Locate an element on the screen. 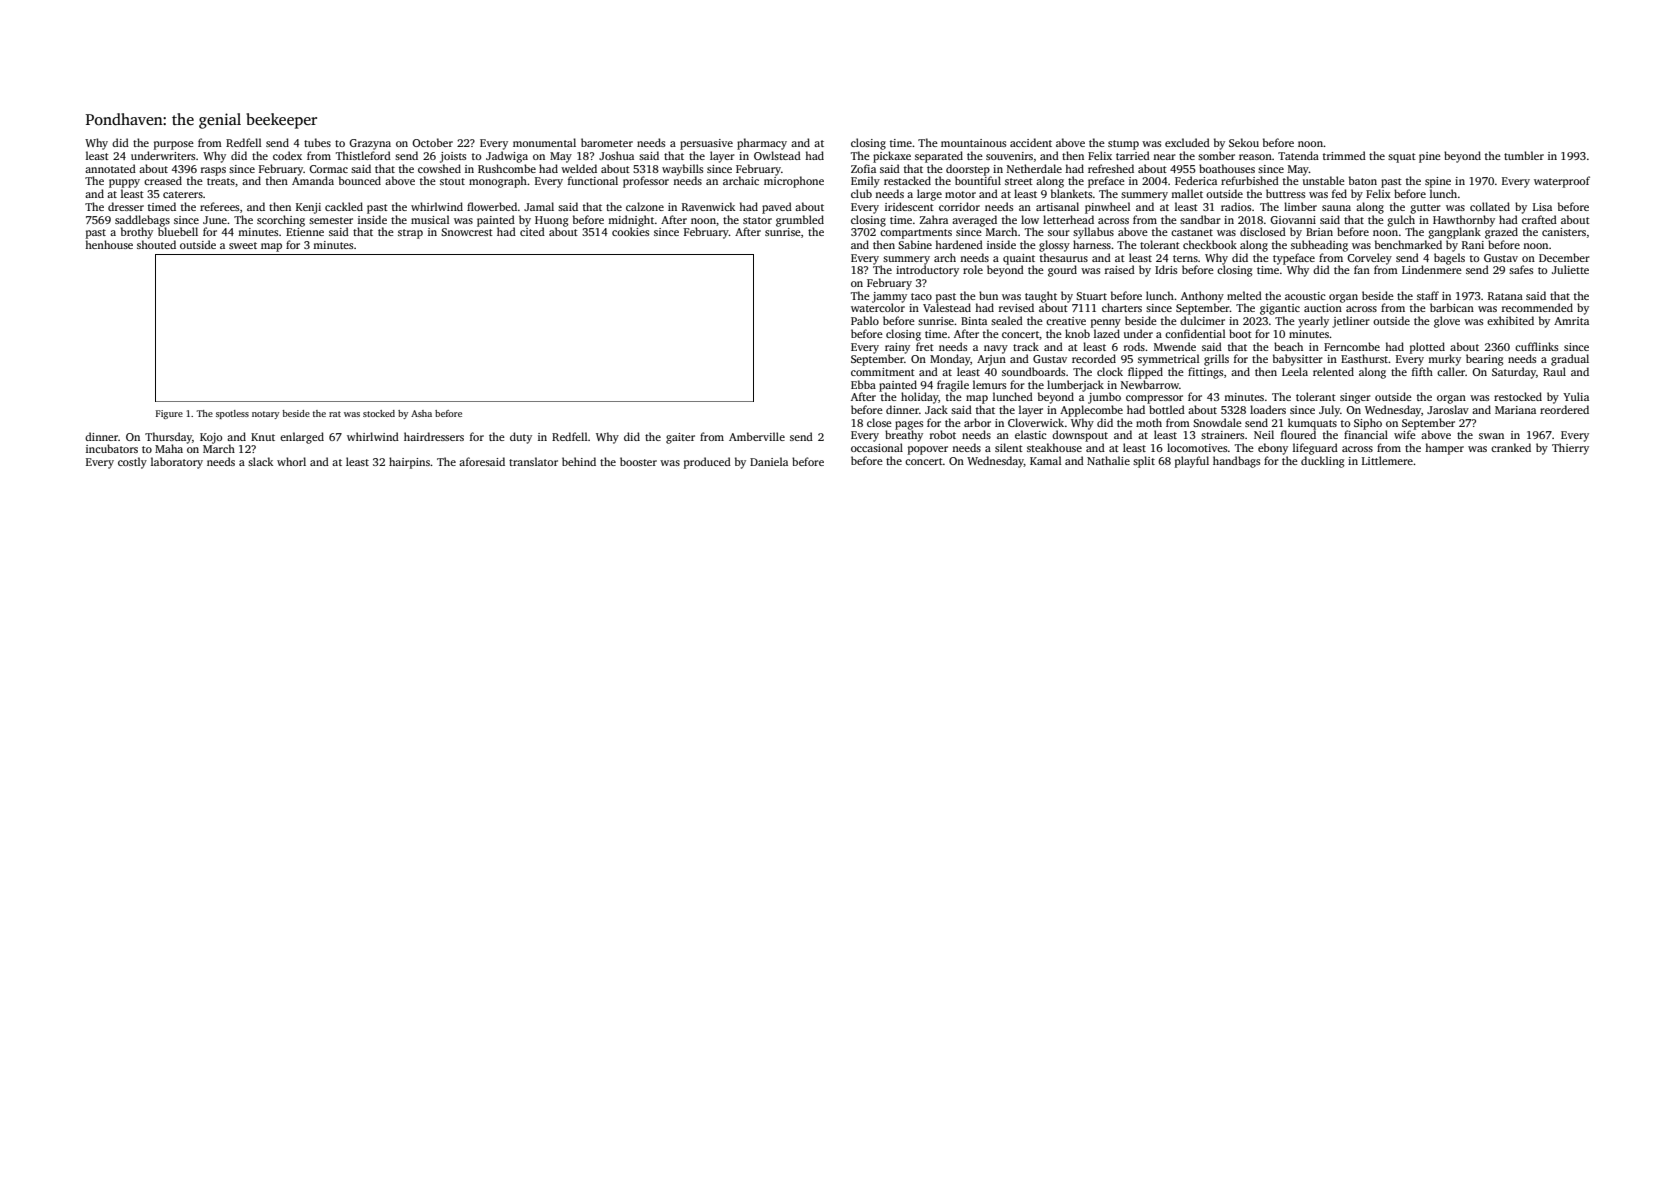 This screenshot has width=1675, height=1184. grumbled is located at coordinates (800, 221).
